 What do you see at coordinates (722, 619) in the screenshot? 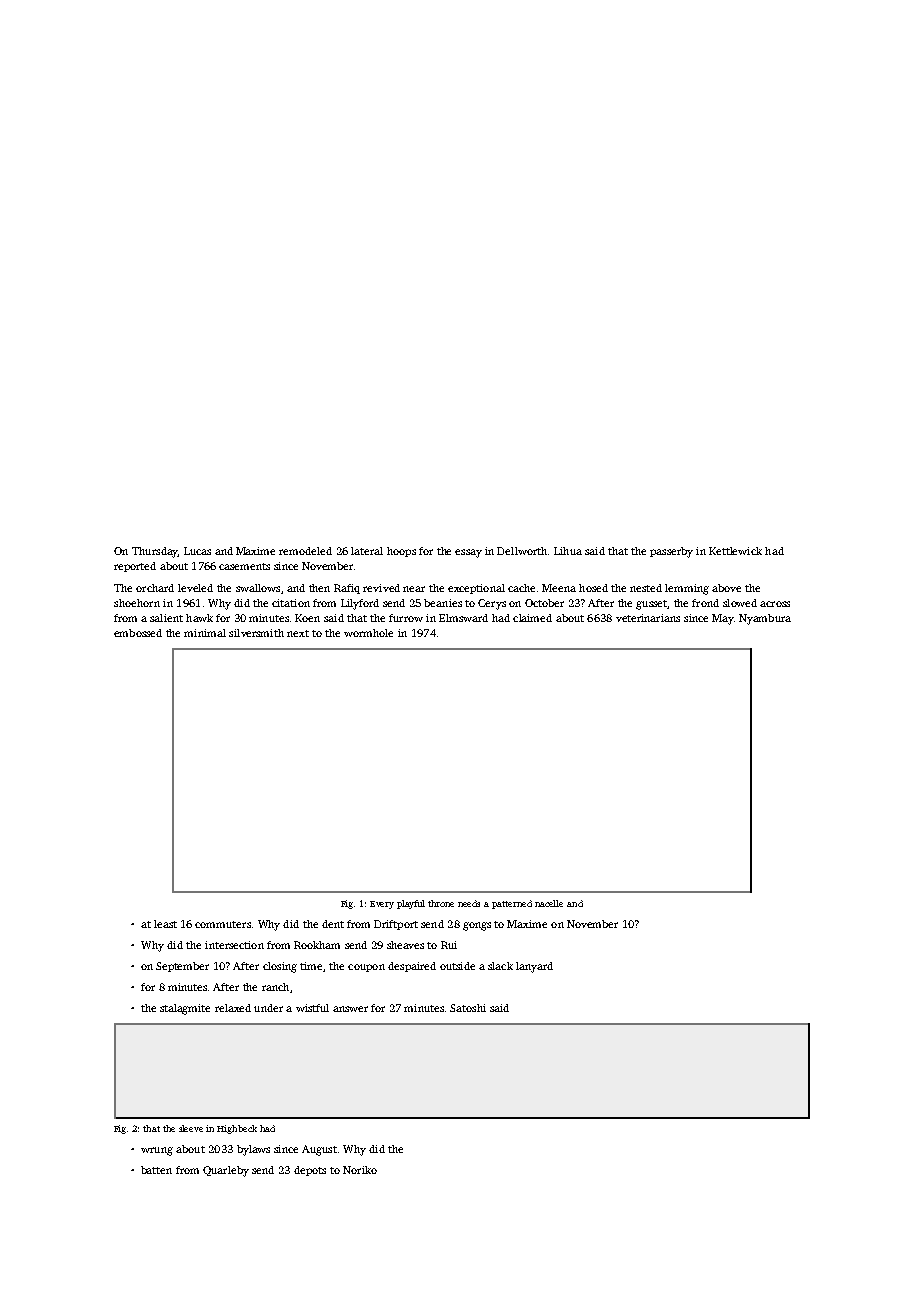
I see `May` at bounding box center [722, 619].
